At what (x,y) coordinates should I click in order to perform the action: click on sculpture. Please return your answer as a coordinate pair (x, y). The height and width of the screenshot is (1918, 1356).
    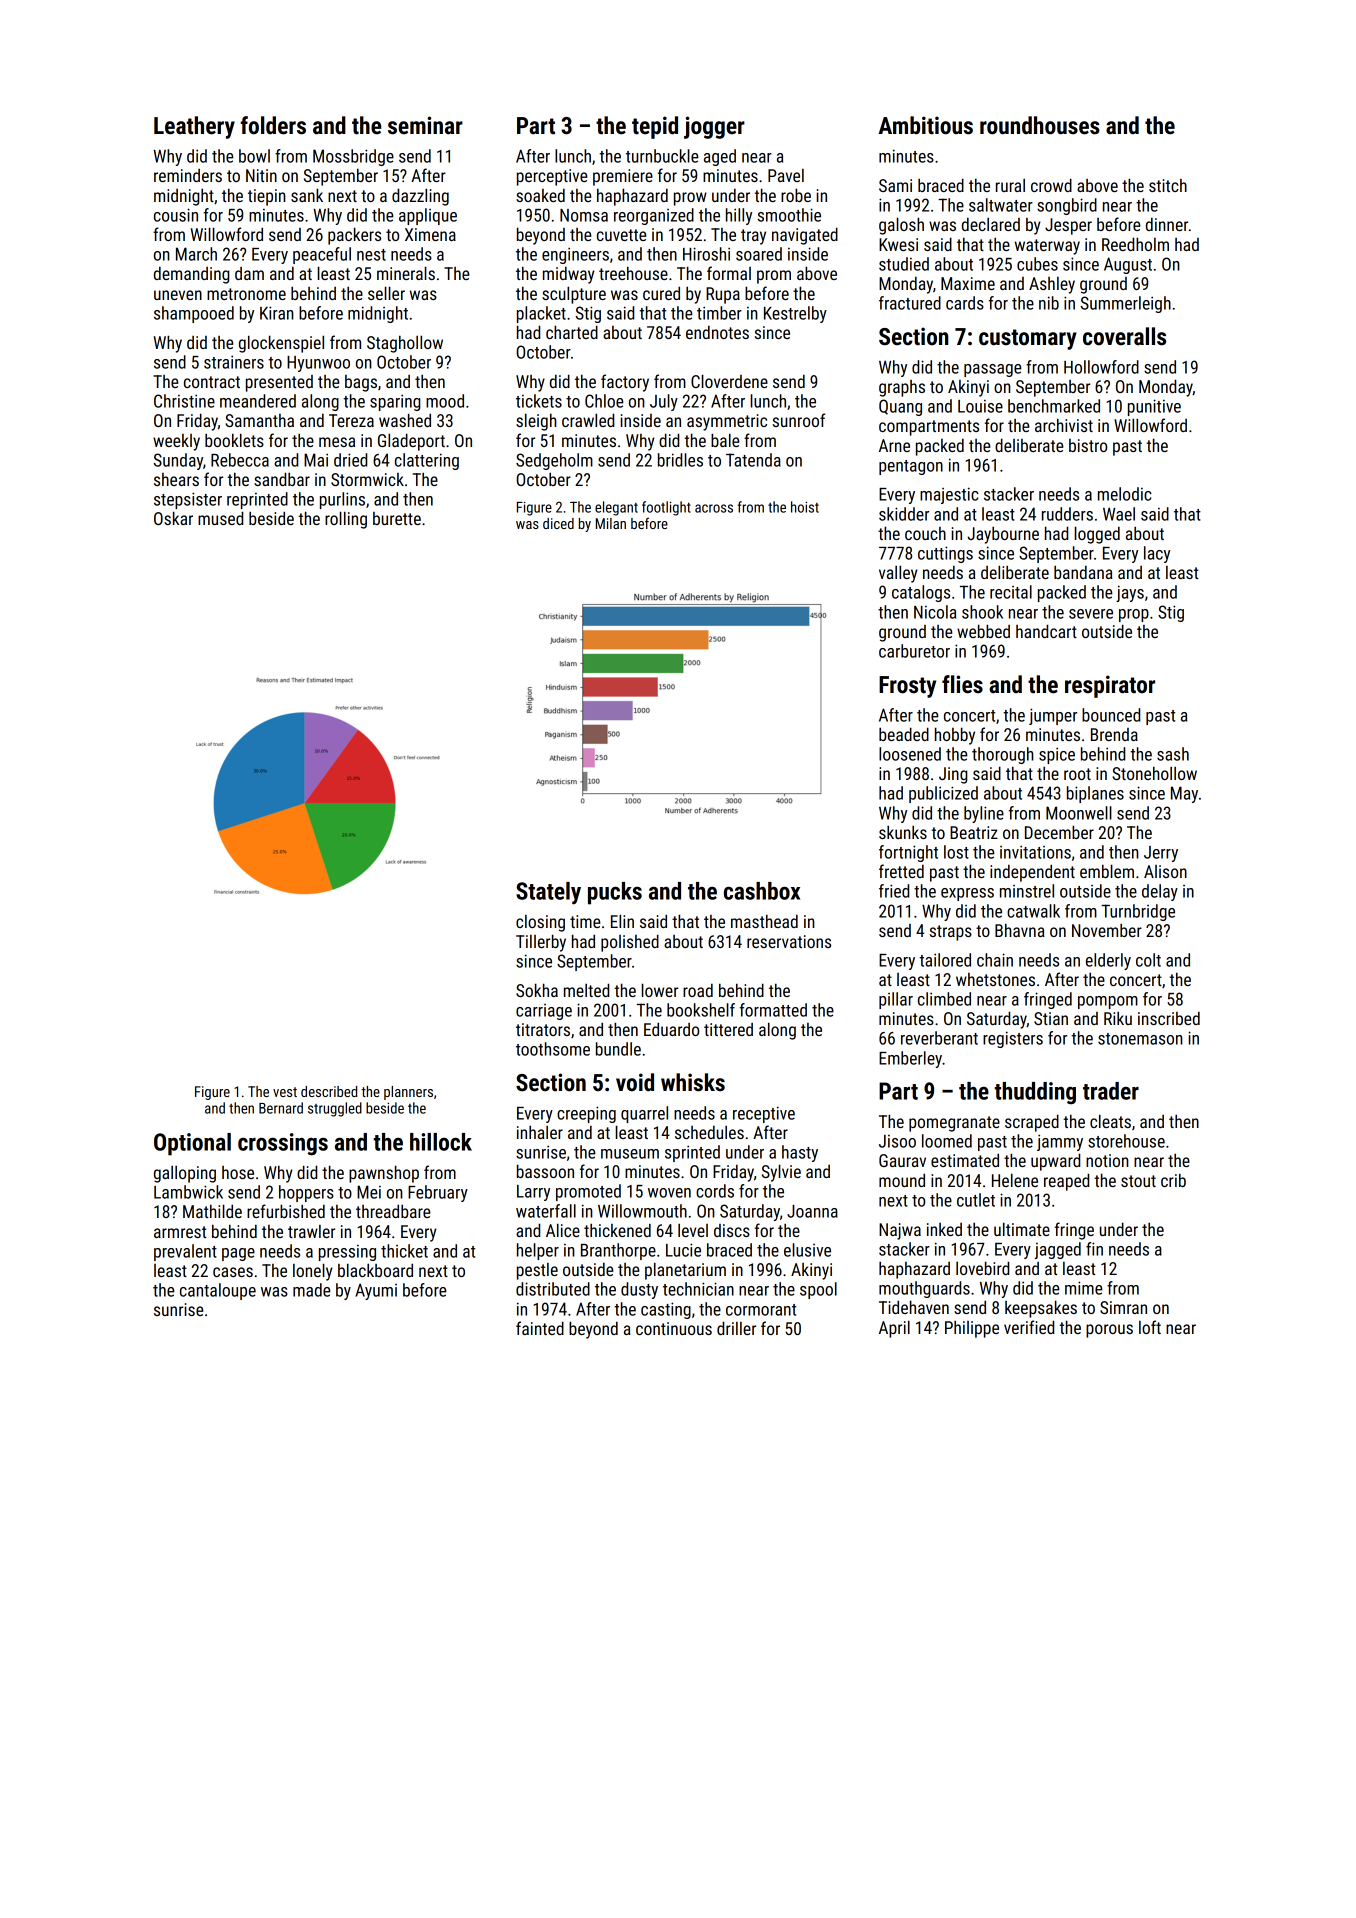
    Looking at the image, I should click on (574, 295).
